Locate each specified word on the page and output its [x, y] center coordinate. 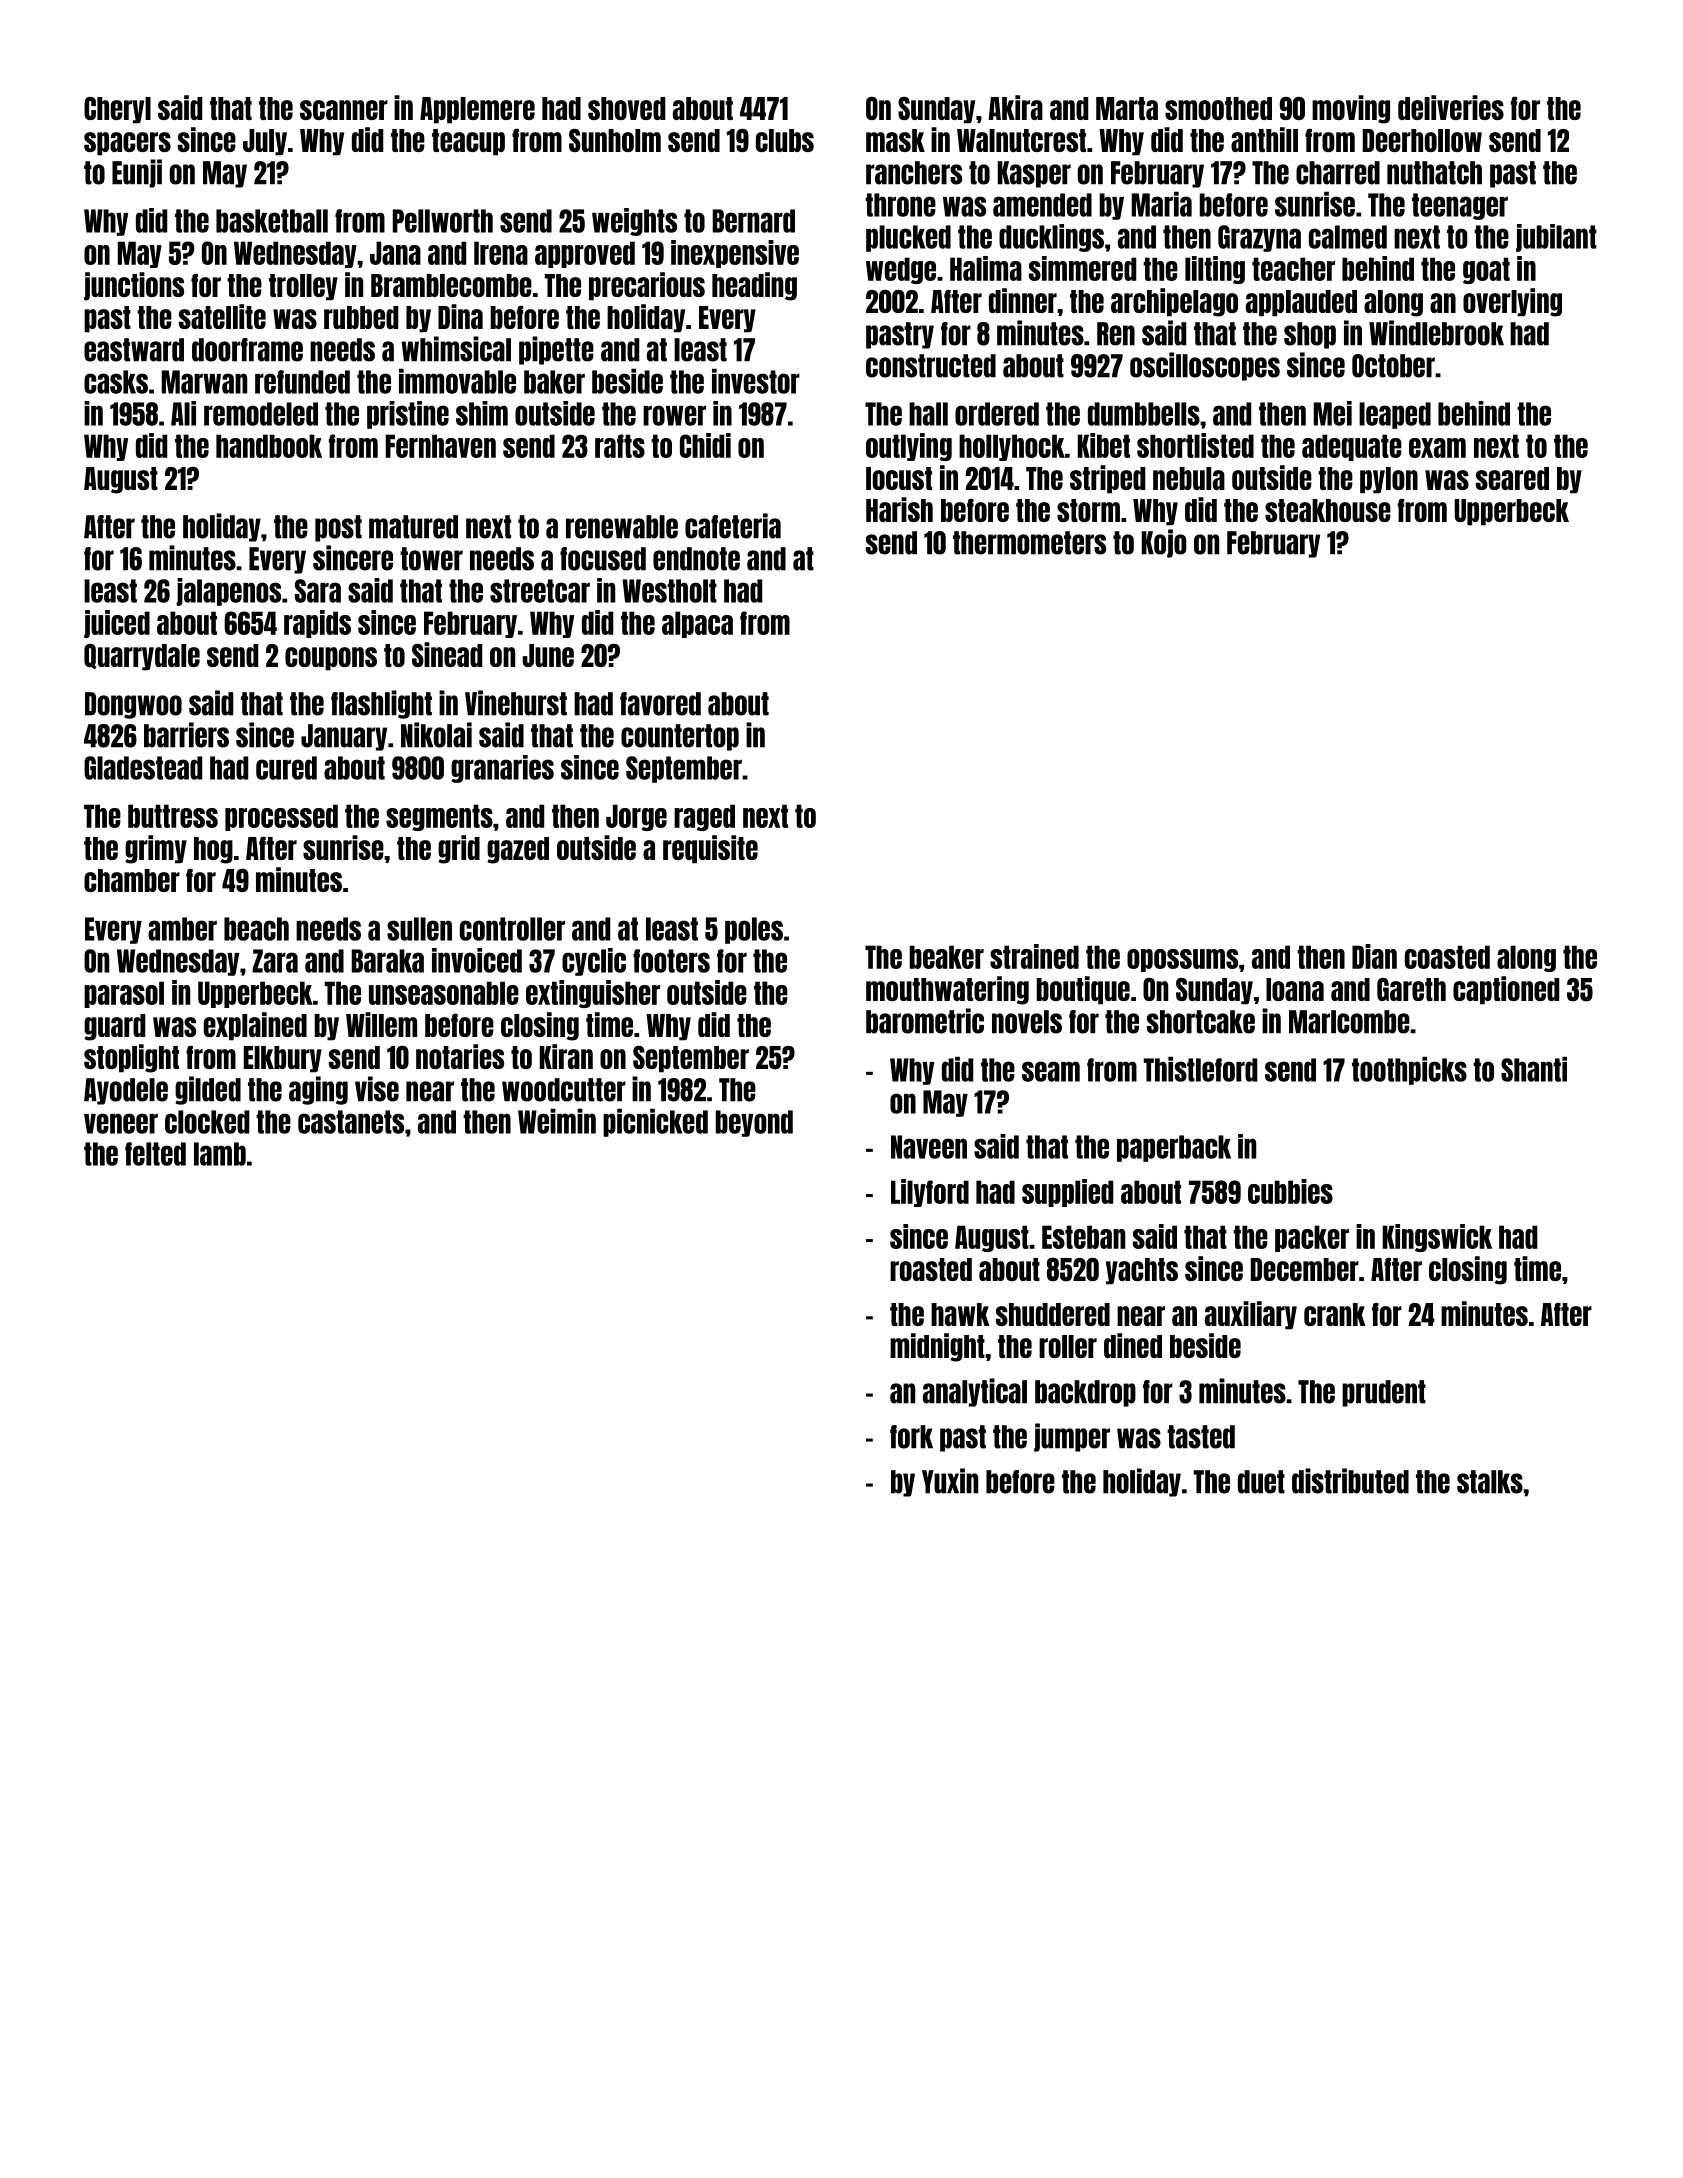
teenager [1460, 206]
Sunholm [615, 140]
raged [704, 817]
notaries [460, 1056]
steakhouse [1328, 510]
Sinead [447, 654]
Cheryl [117, 110]
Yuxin [950, 1481]
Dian [1374, 956]
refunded [302, 382]
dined [1133, 1345]
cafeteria [733, 526]
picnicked [655, 1122]
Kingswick [1437, 1238]
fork [911, 1437]
